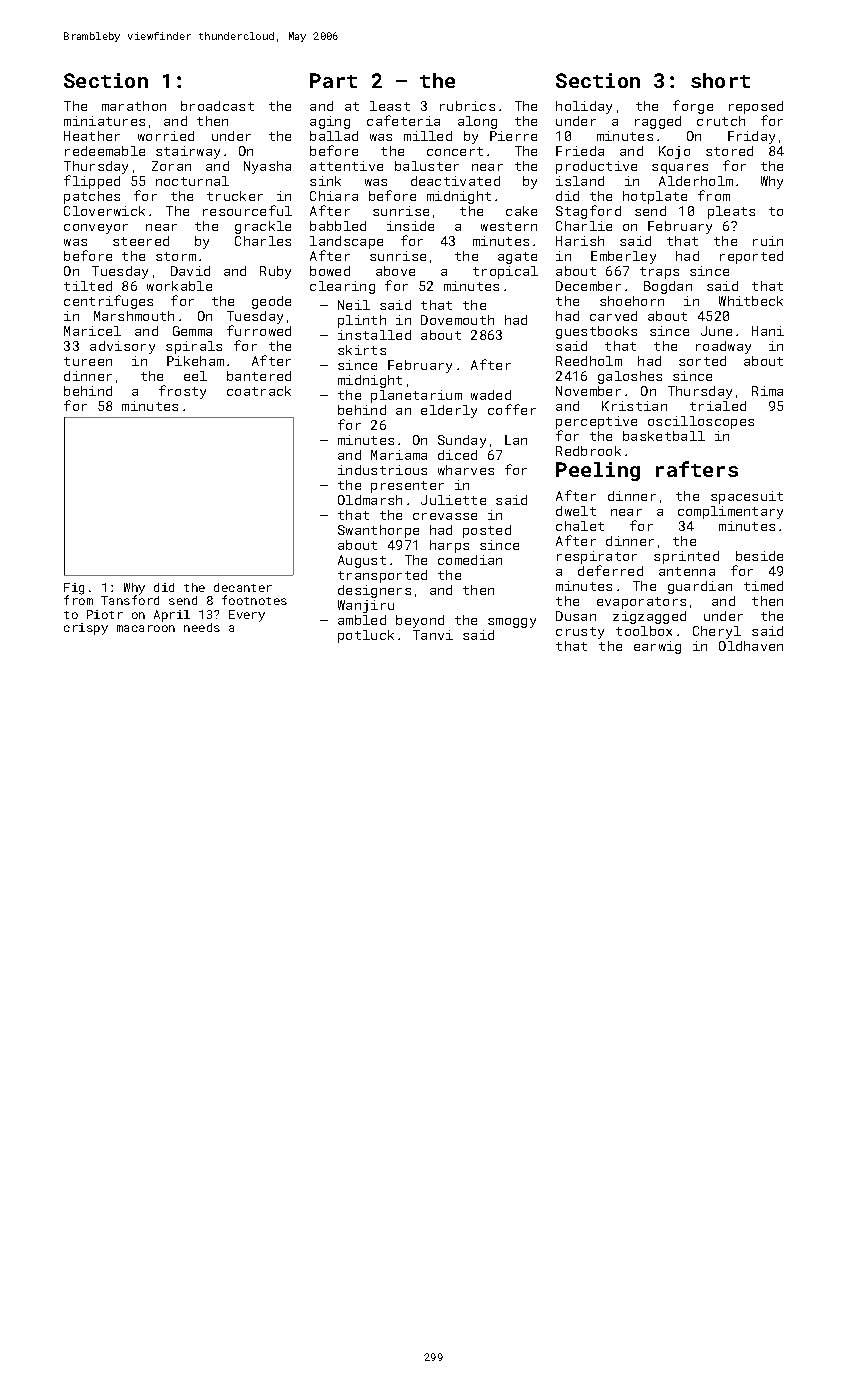  Describe the element at coordinates (202, 627) in the screenshot. I see `needs` at that location.
